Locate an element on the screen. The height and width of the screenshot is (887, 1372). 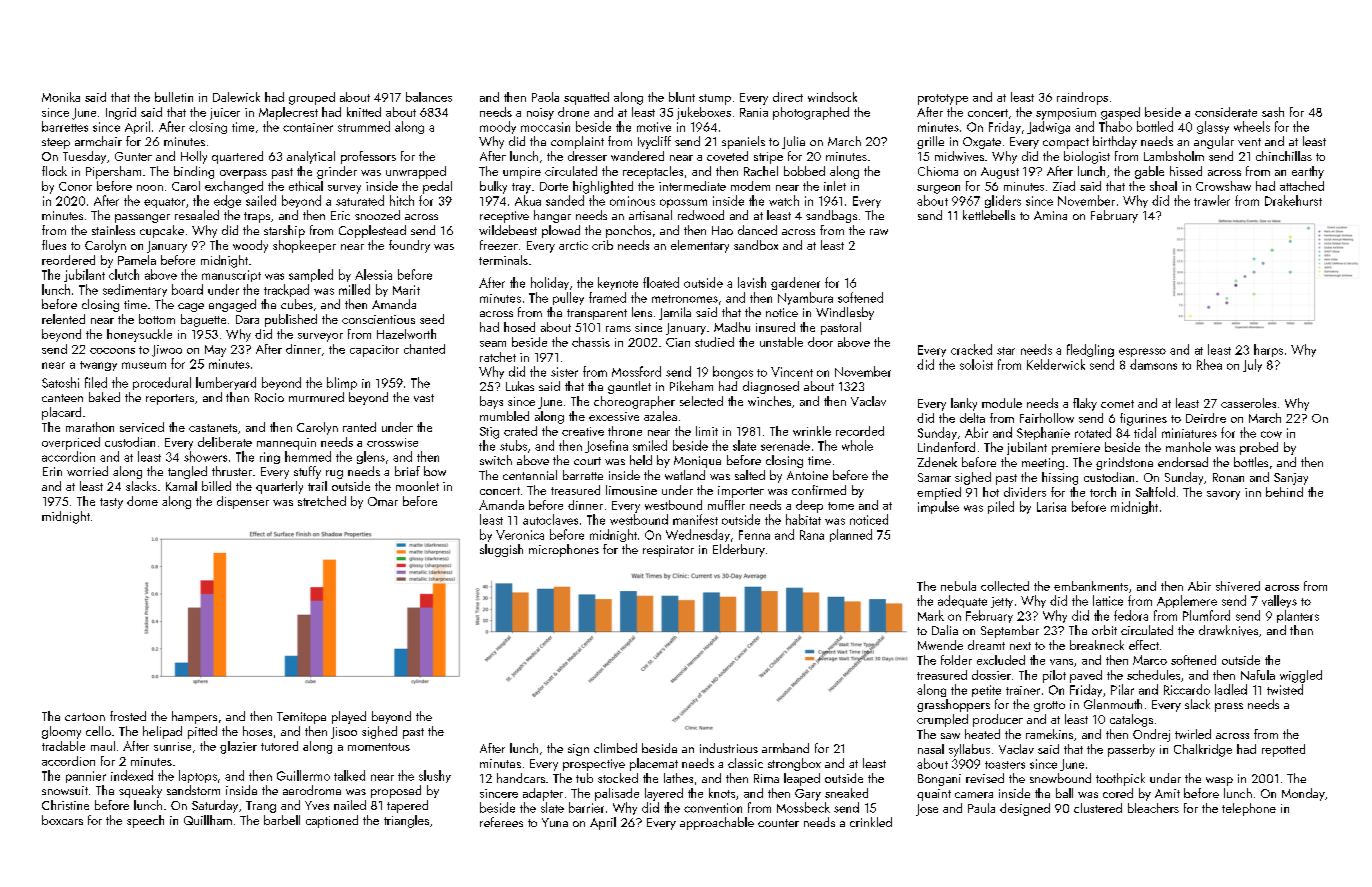
seam is located at coordinates (493, 344).
